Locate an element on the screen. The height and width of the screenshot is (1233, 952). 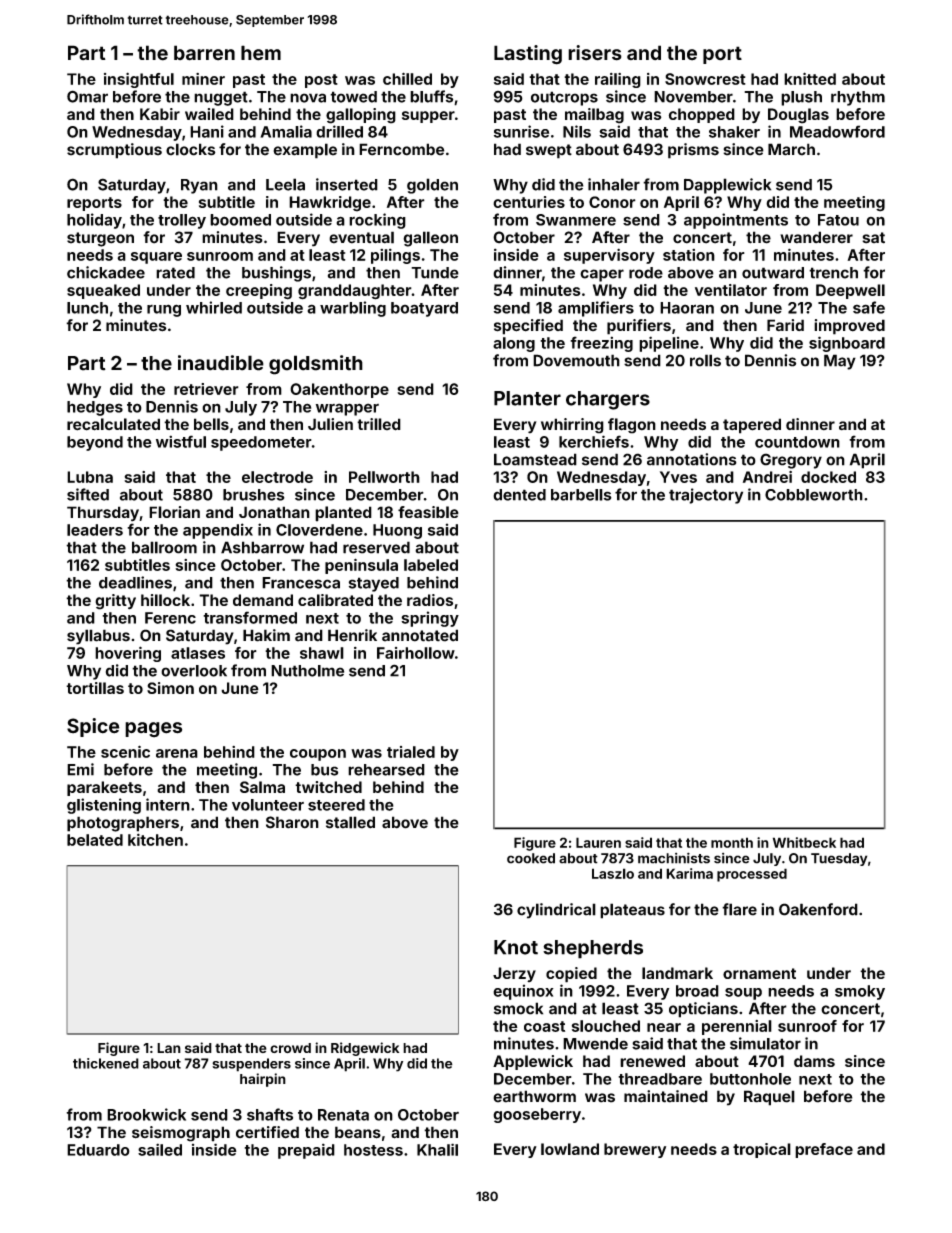
Ridgewick is located at coordinates (365, 1049).
